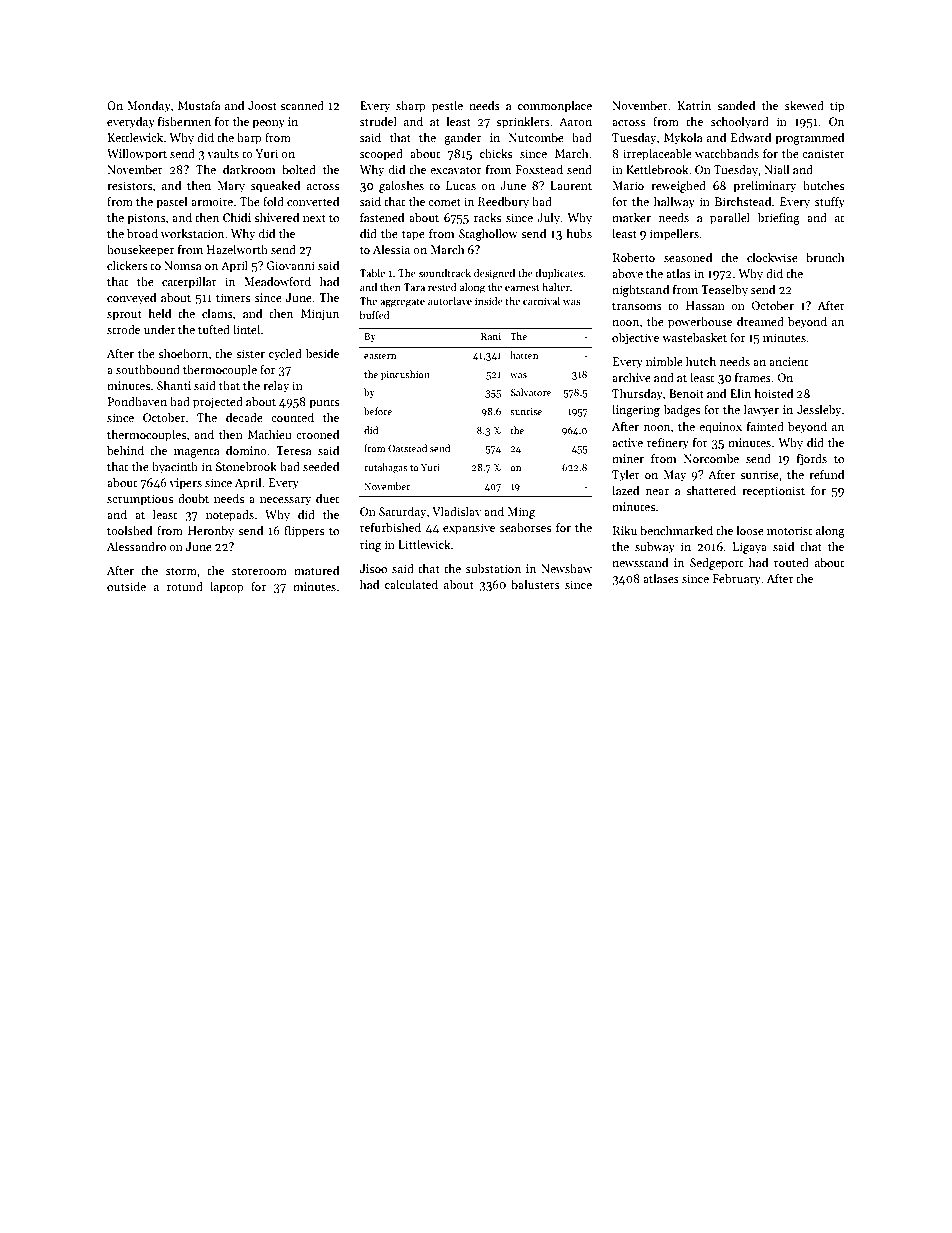 The height and width of the document is (1233, 952). I want to click on expansive, so click(469, 529).
